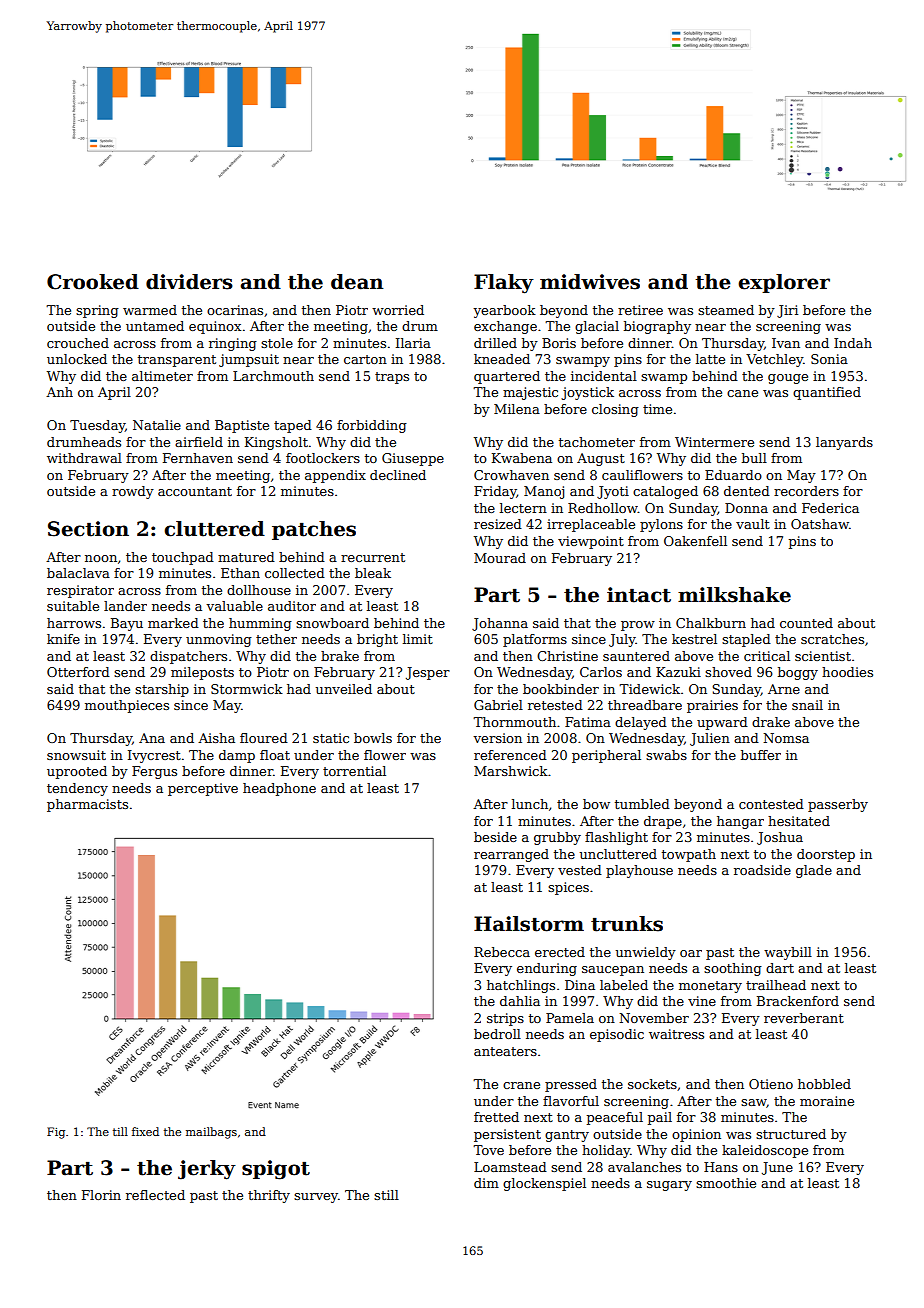 This screenshot has width=924, height=1308. I want to click on vested, so click(580, 870).
